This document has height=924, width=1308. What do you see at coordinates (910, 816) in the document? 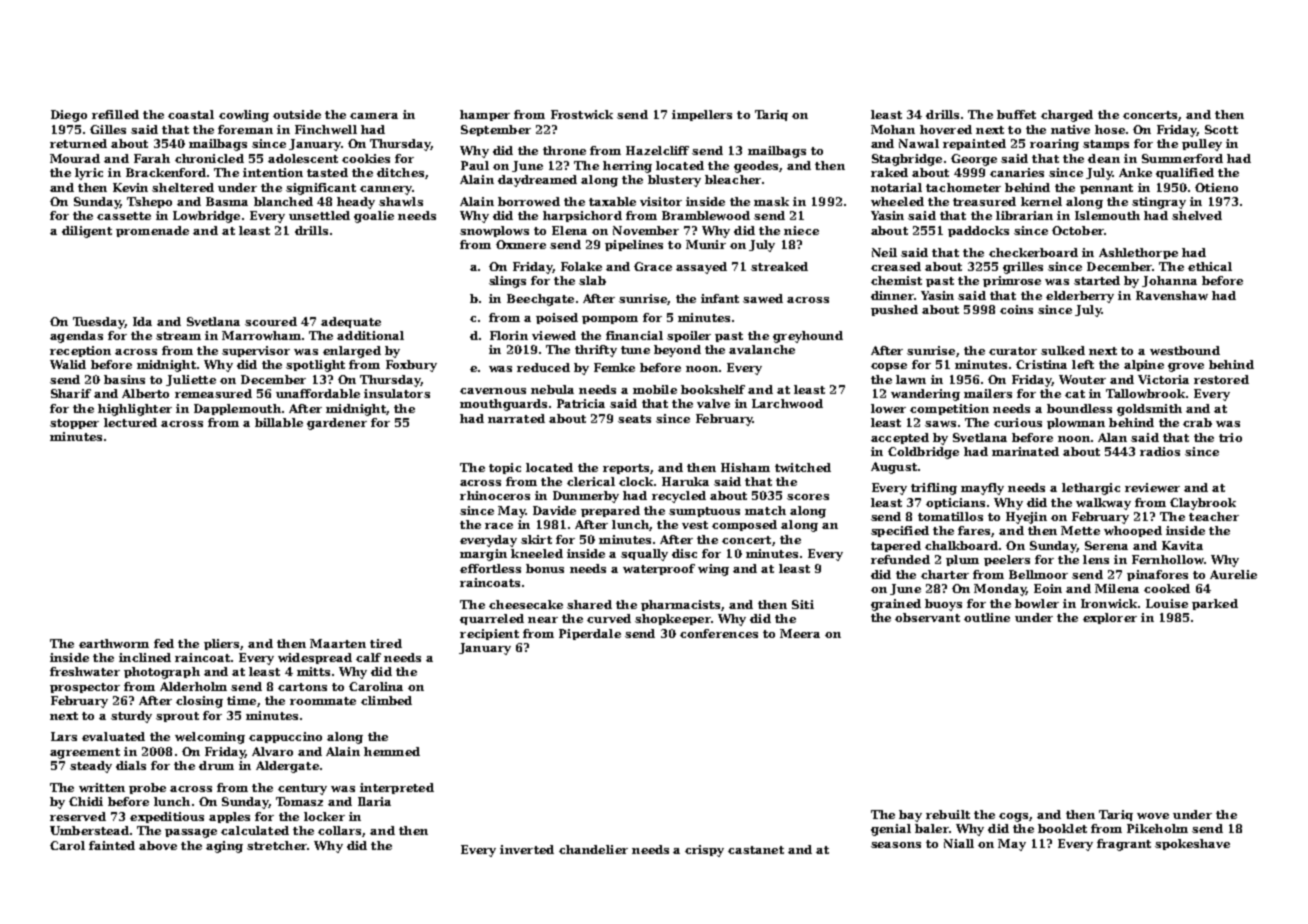
I see `bay` at bounding box center [910, 816].
